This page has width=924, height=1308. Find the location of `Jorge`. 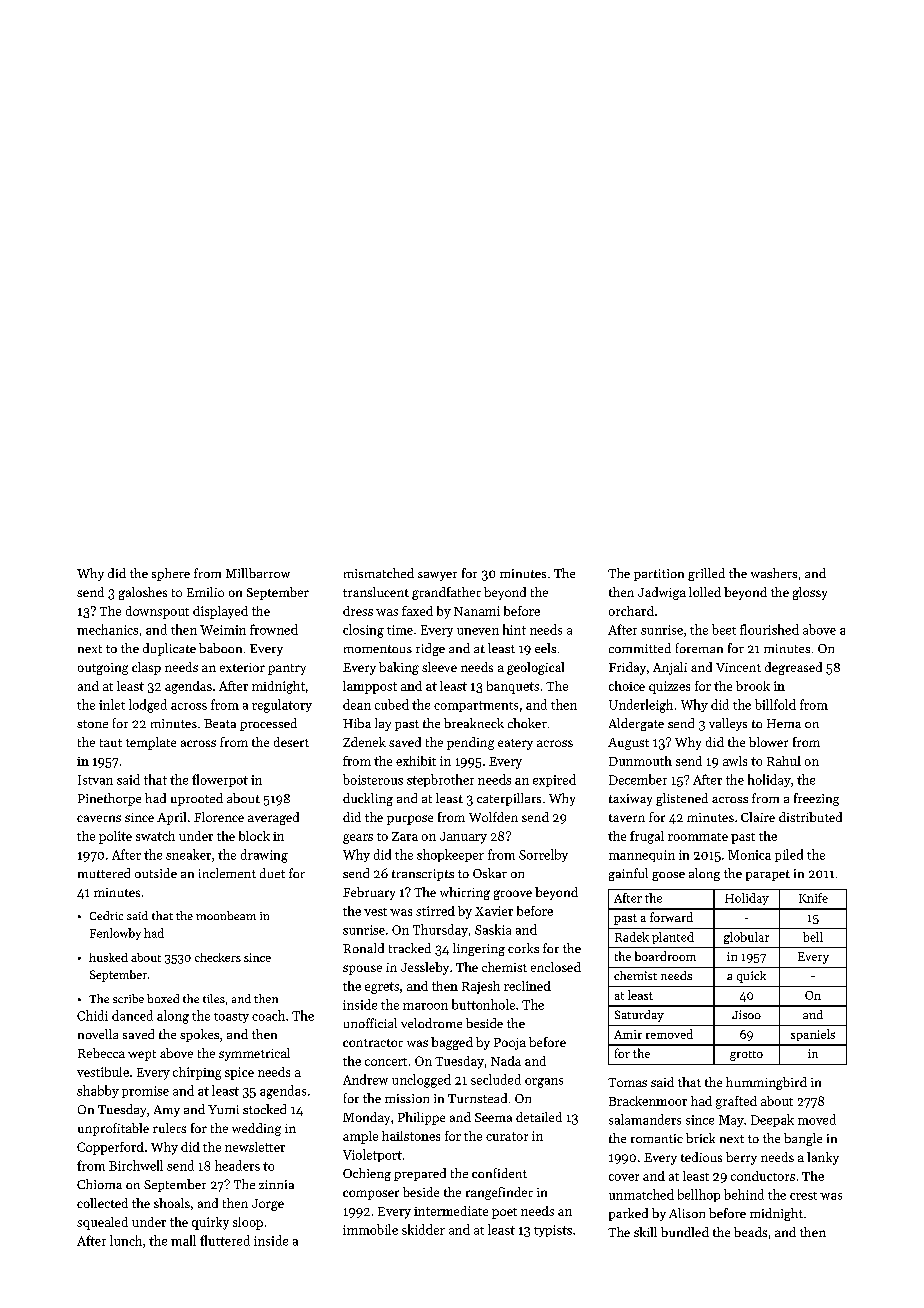

Jorge is located at coordinates (268, 1205).
